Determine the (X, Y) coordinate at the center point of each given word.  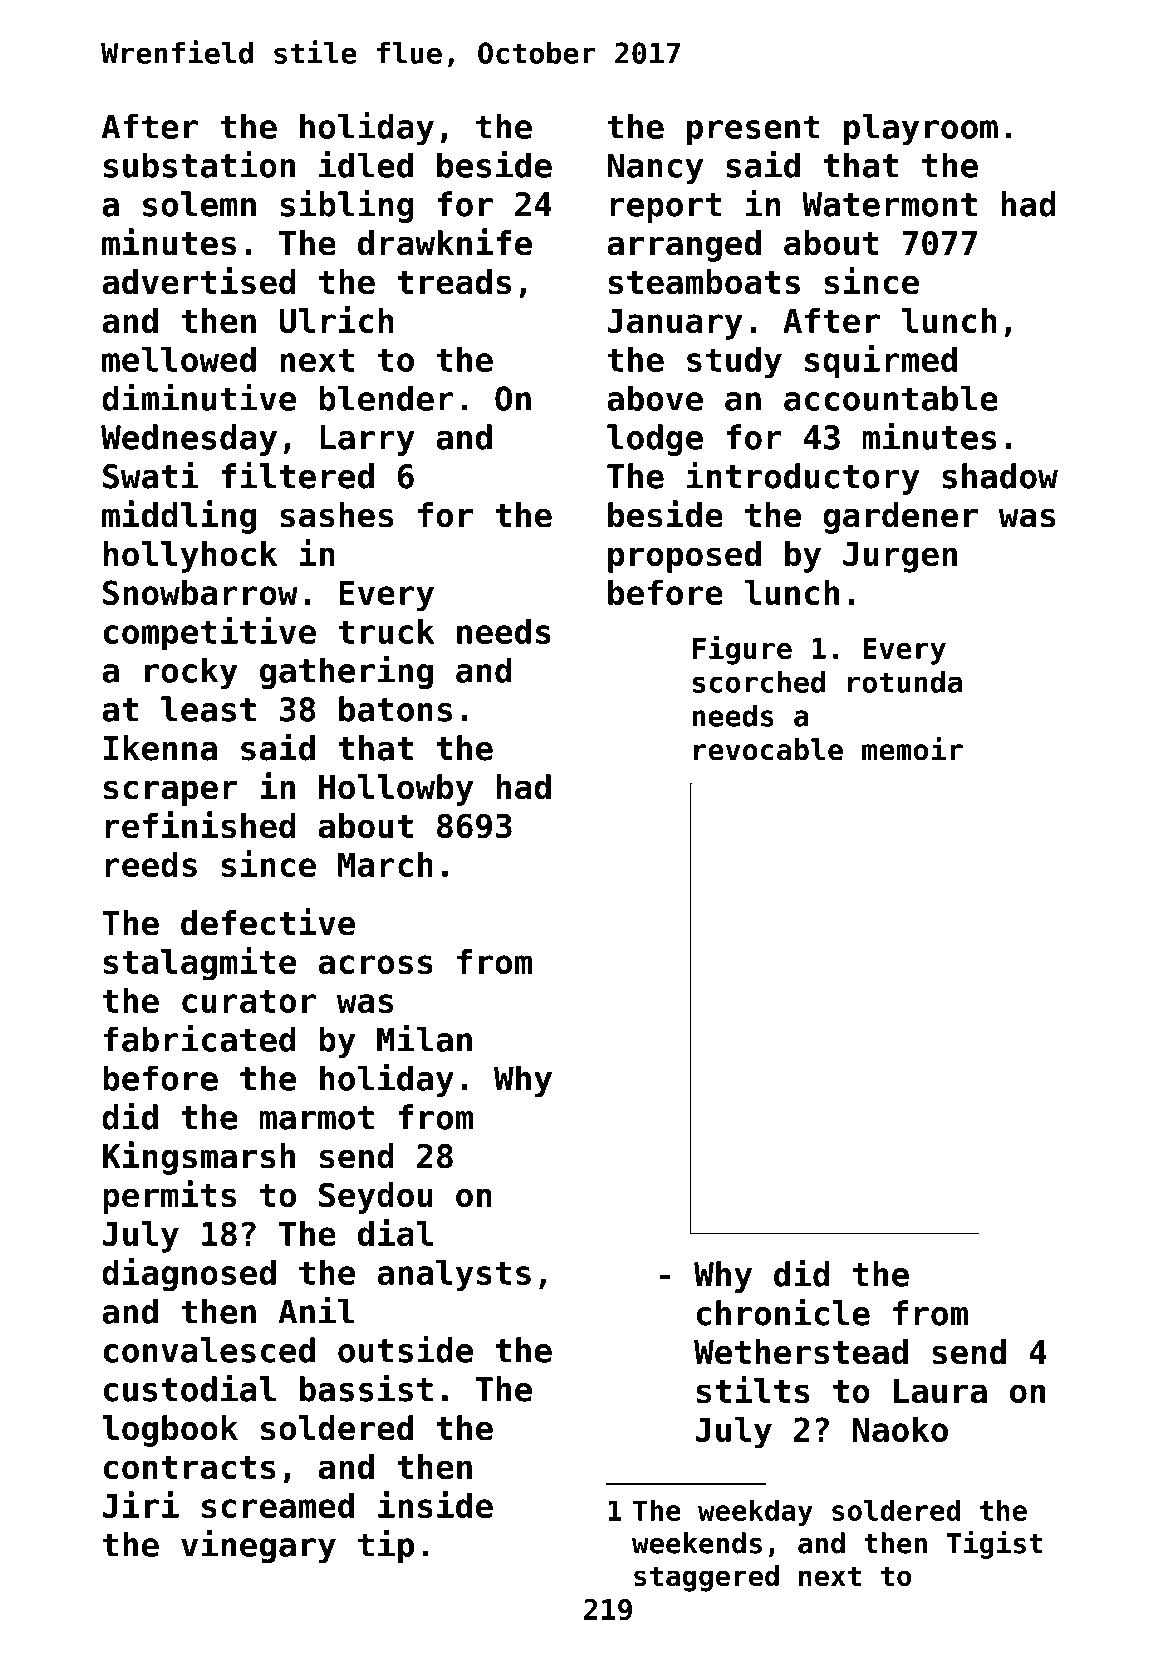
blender (386, 398)
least (208, 709)
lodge (655, 440)
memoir (912, 749)
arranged (684, 246)
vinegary (258, 1547)
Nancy (655, 168)
